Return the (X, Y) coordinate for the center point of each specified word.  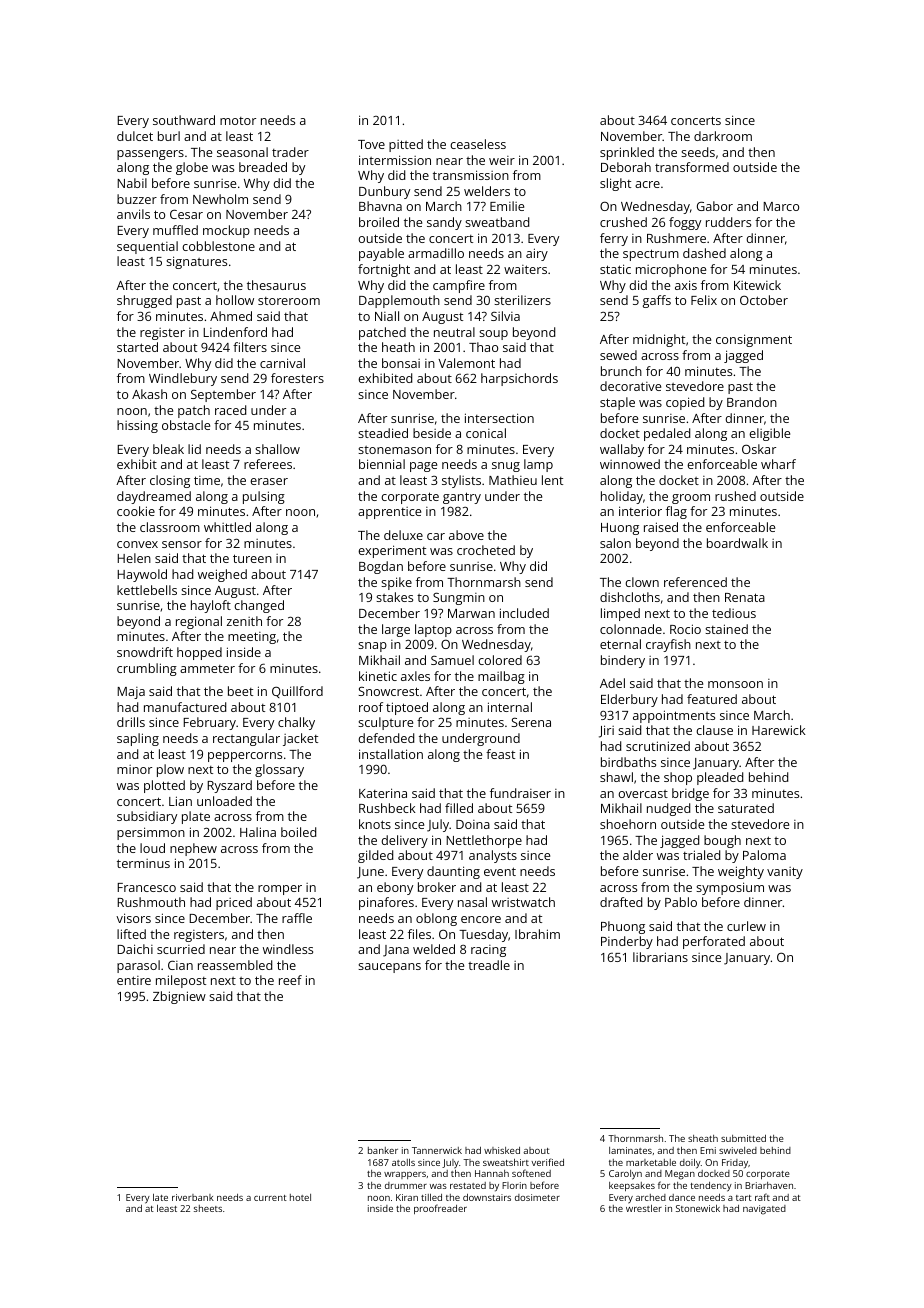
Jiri (606, 731)
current (270, 1198)
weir (502, 160)
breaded (263, 167)
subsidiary (147, 817)
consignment (754, 340)
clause (714, 730)
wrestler (644, 1208)
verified (547, 1162)
